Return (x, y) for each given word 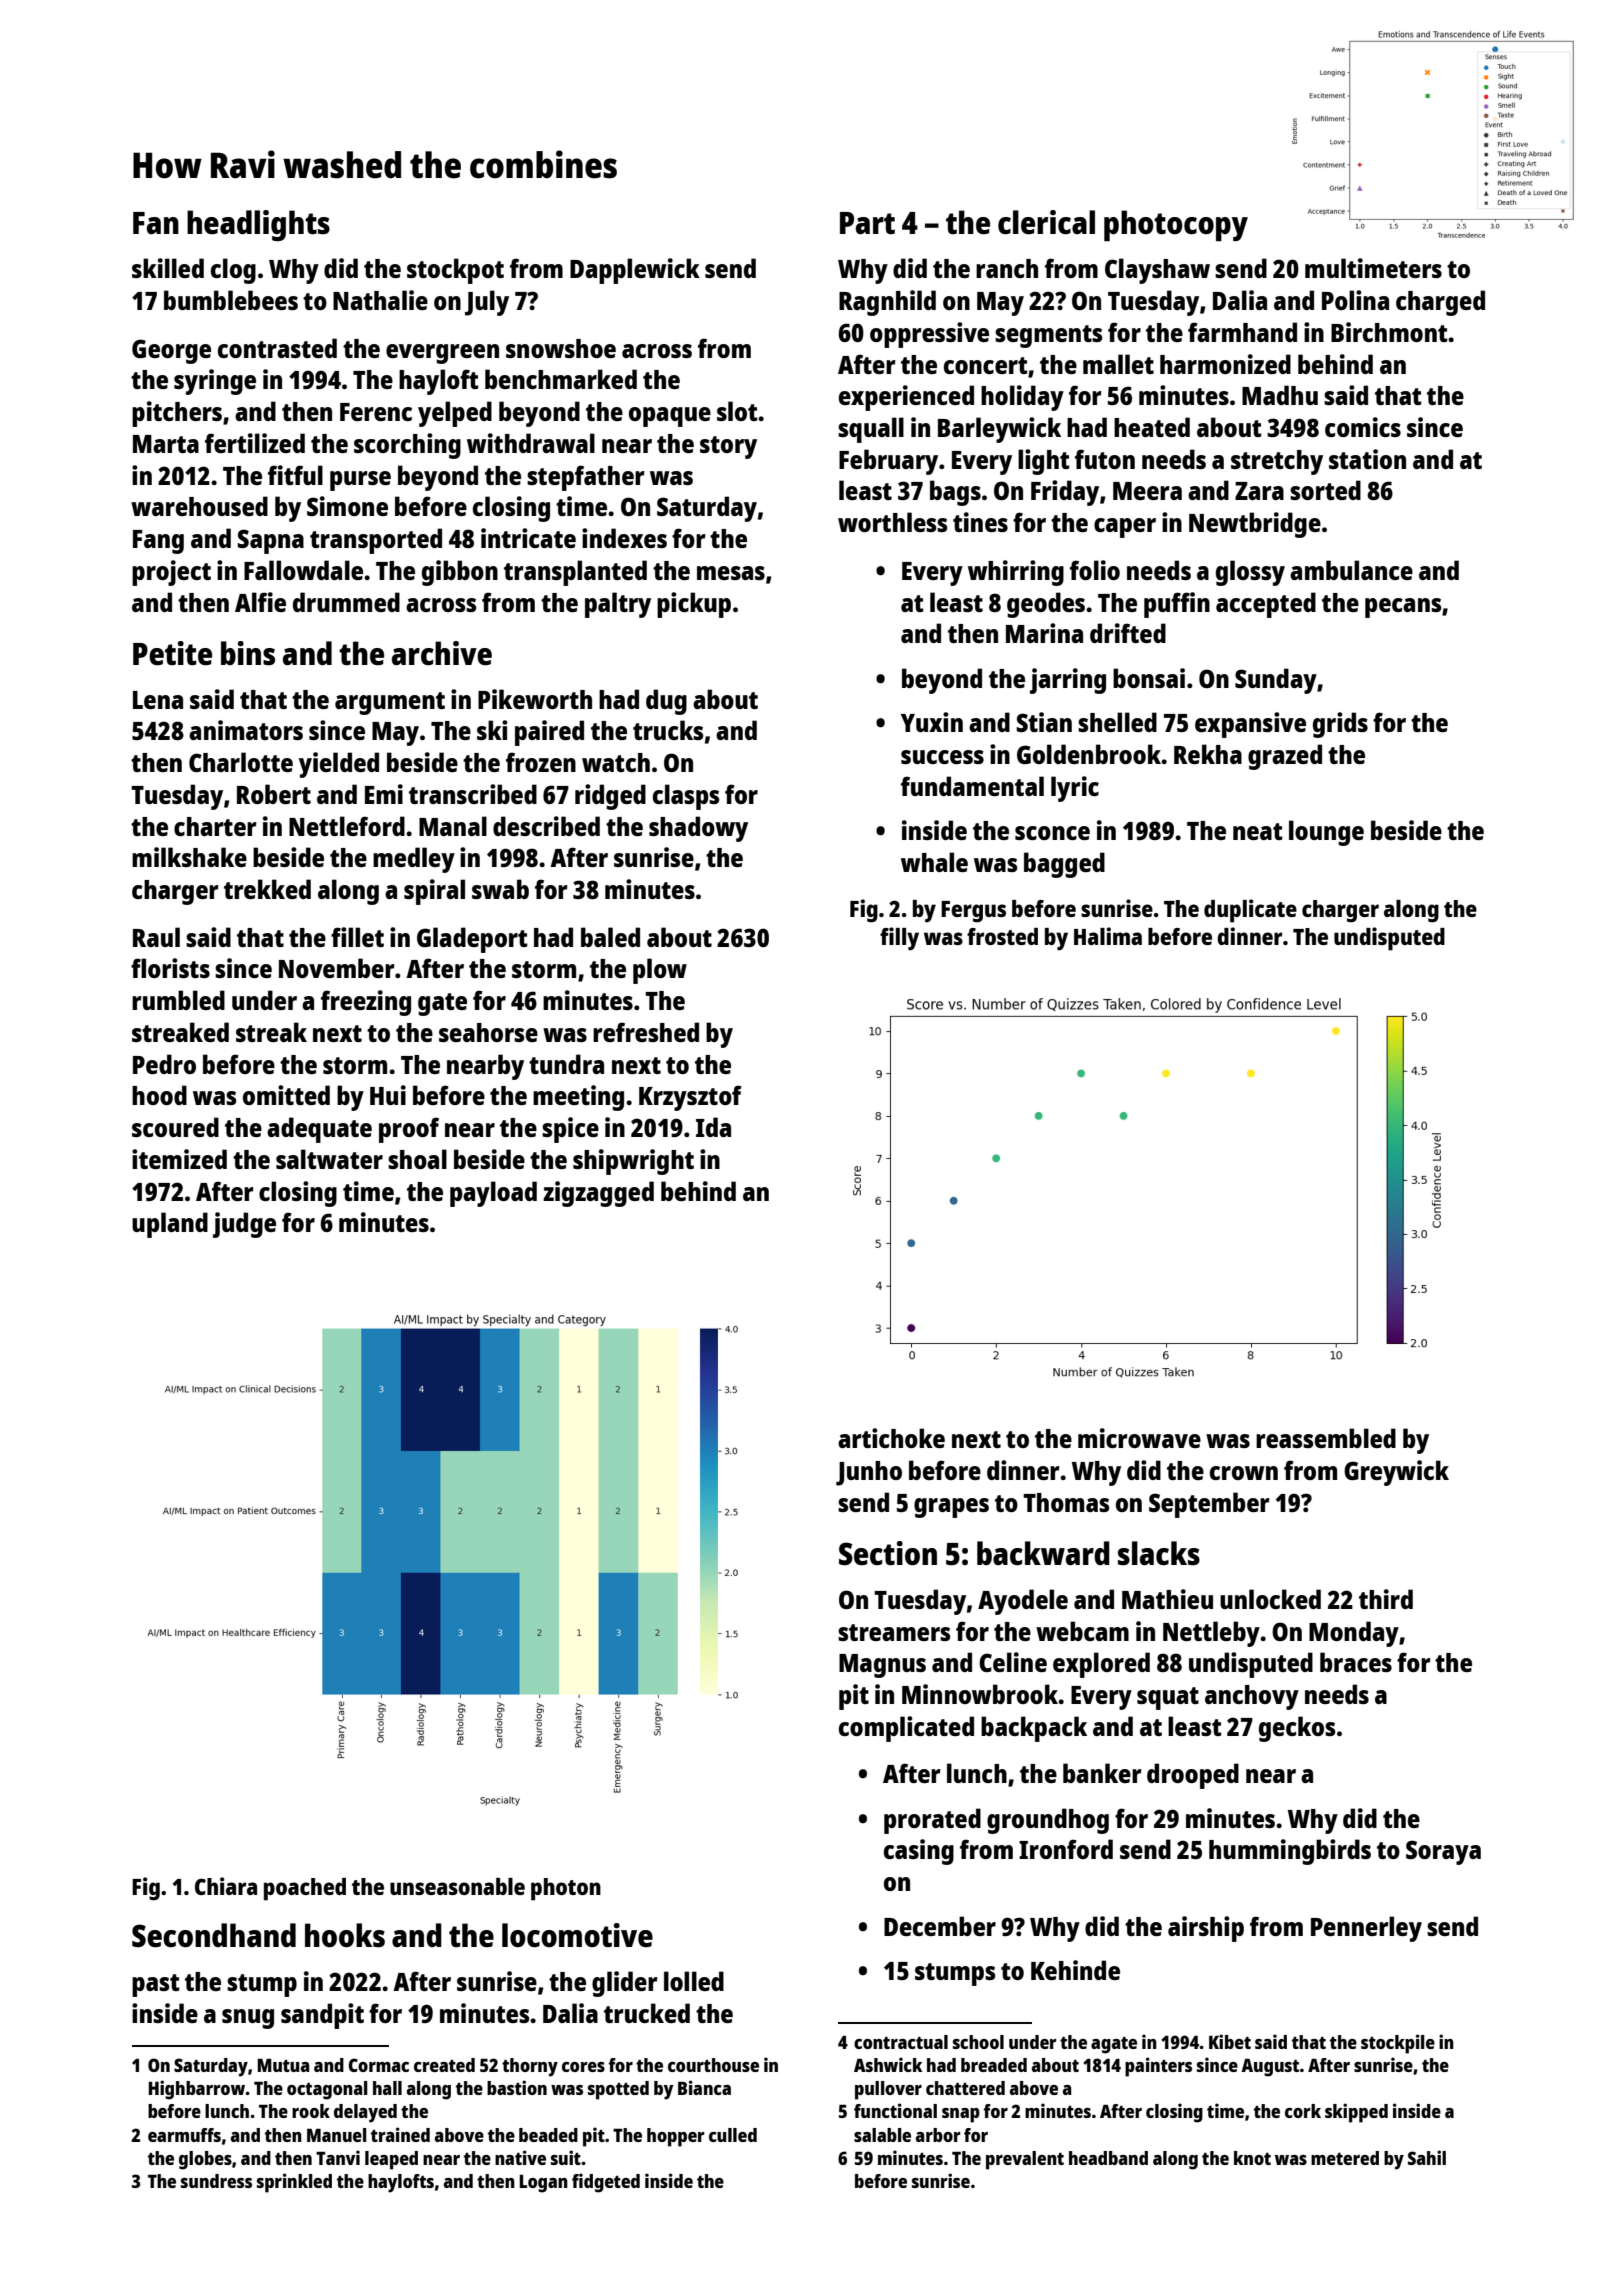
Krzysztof (690, 1098)
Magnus (882, 1666)
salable (882, 2135)
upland (170, 1225)
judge (244, 1225)
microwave (1139, 1438)
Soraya (1443, 1852)
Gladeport (472, 940)
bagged (1064, 865)
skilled (168, 268)
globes (205, 2160)
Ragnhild (887, 303)
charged (1440, 303)
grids (1340, 725)
